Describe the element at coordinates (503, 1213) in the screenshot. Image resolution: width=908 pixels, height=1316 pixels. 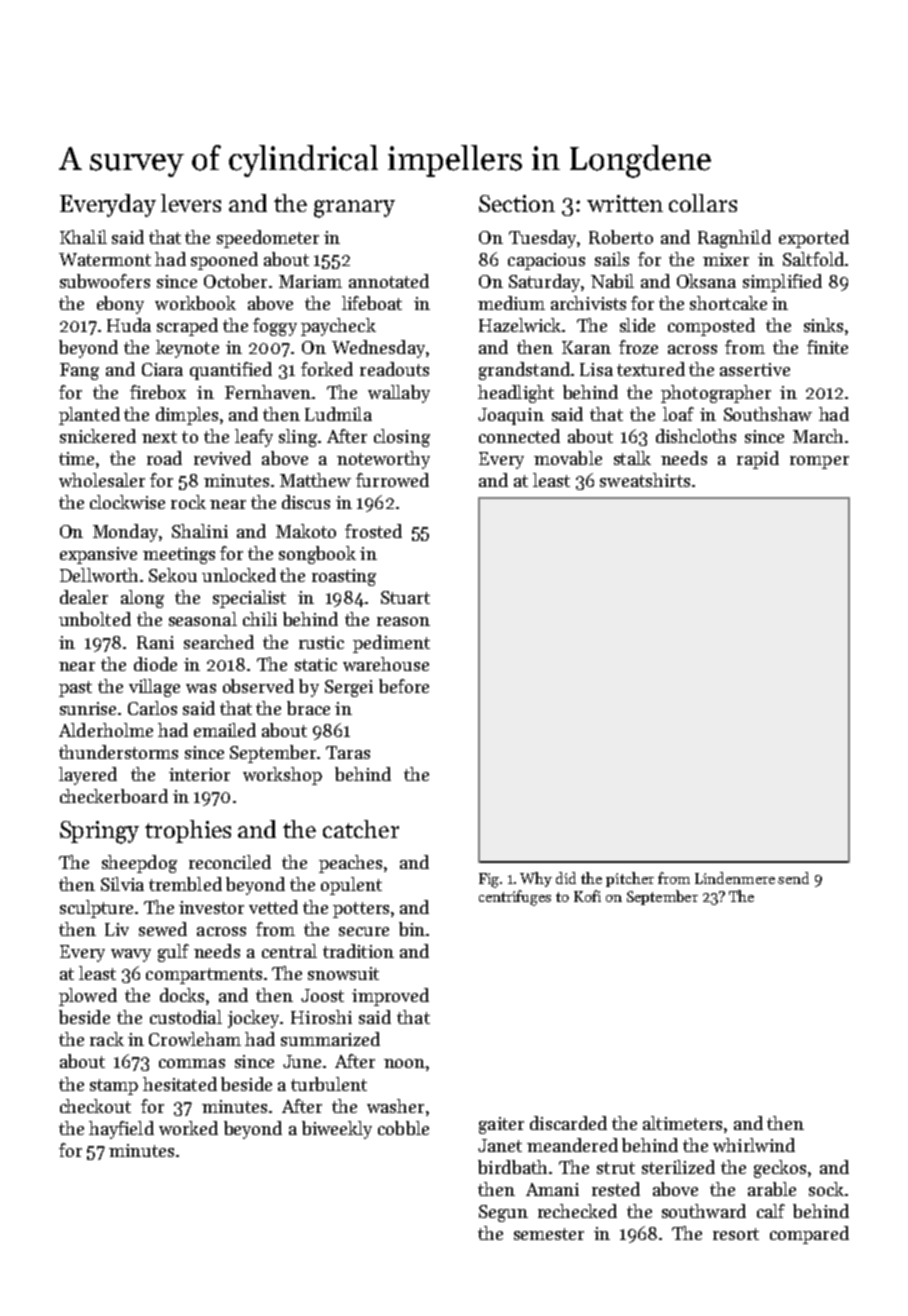
I see `Segun` at that location.
